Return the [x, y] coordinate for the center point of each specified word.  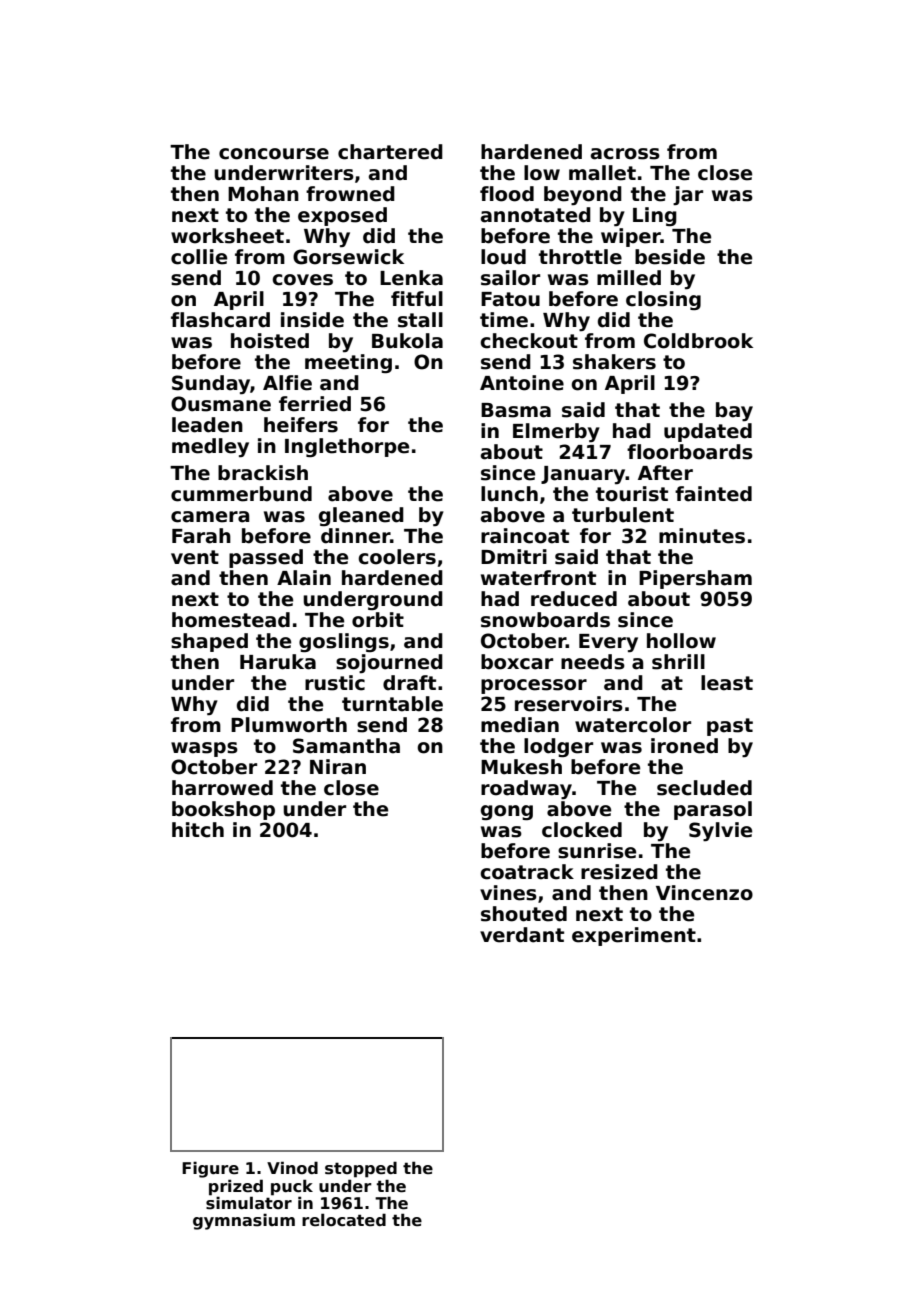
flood [507, 194]
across [625, 154]
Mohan [263, 194]
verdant [522, 935]
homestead [231, 620]
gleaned [361, 516]
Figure [210, 1169]
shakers [614, 362]
